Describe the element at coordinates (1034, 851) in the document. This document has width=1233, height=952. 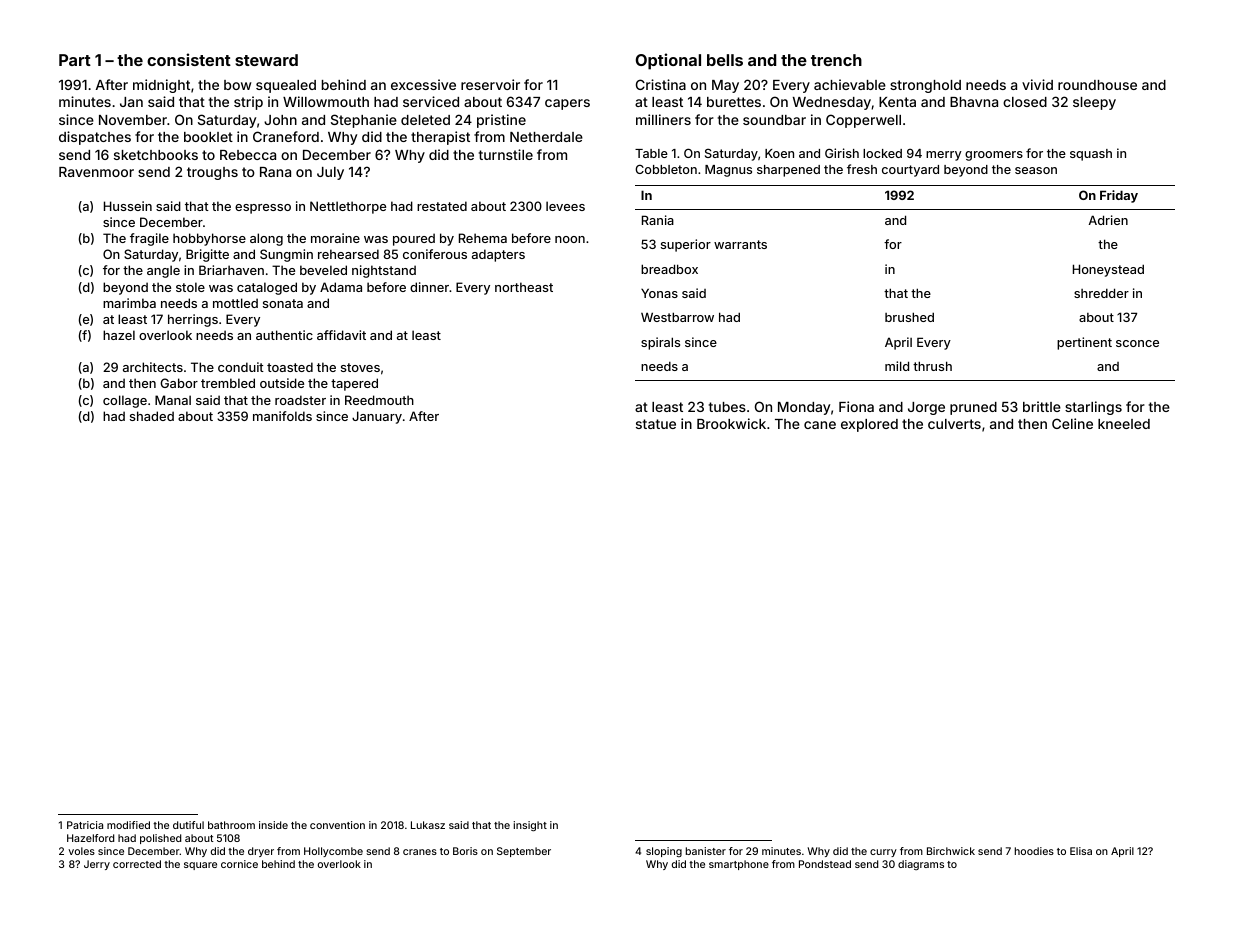
I see `hoodies` at that location.
